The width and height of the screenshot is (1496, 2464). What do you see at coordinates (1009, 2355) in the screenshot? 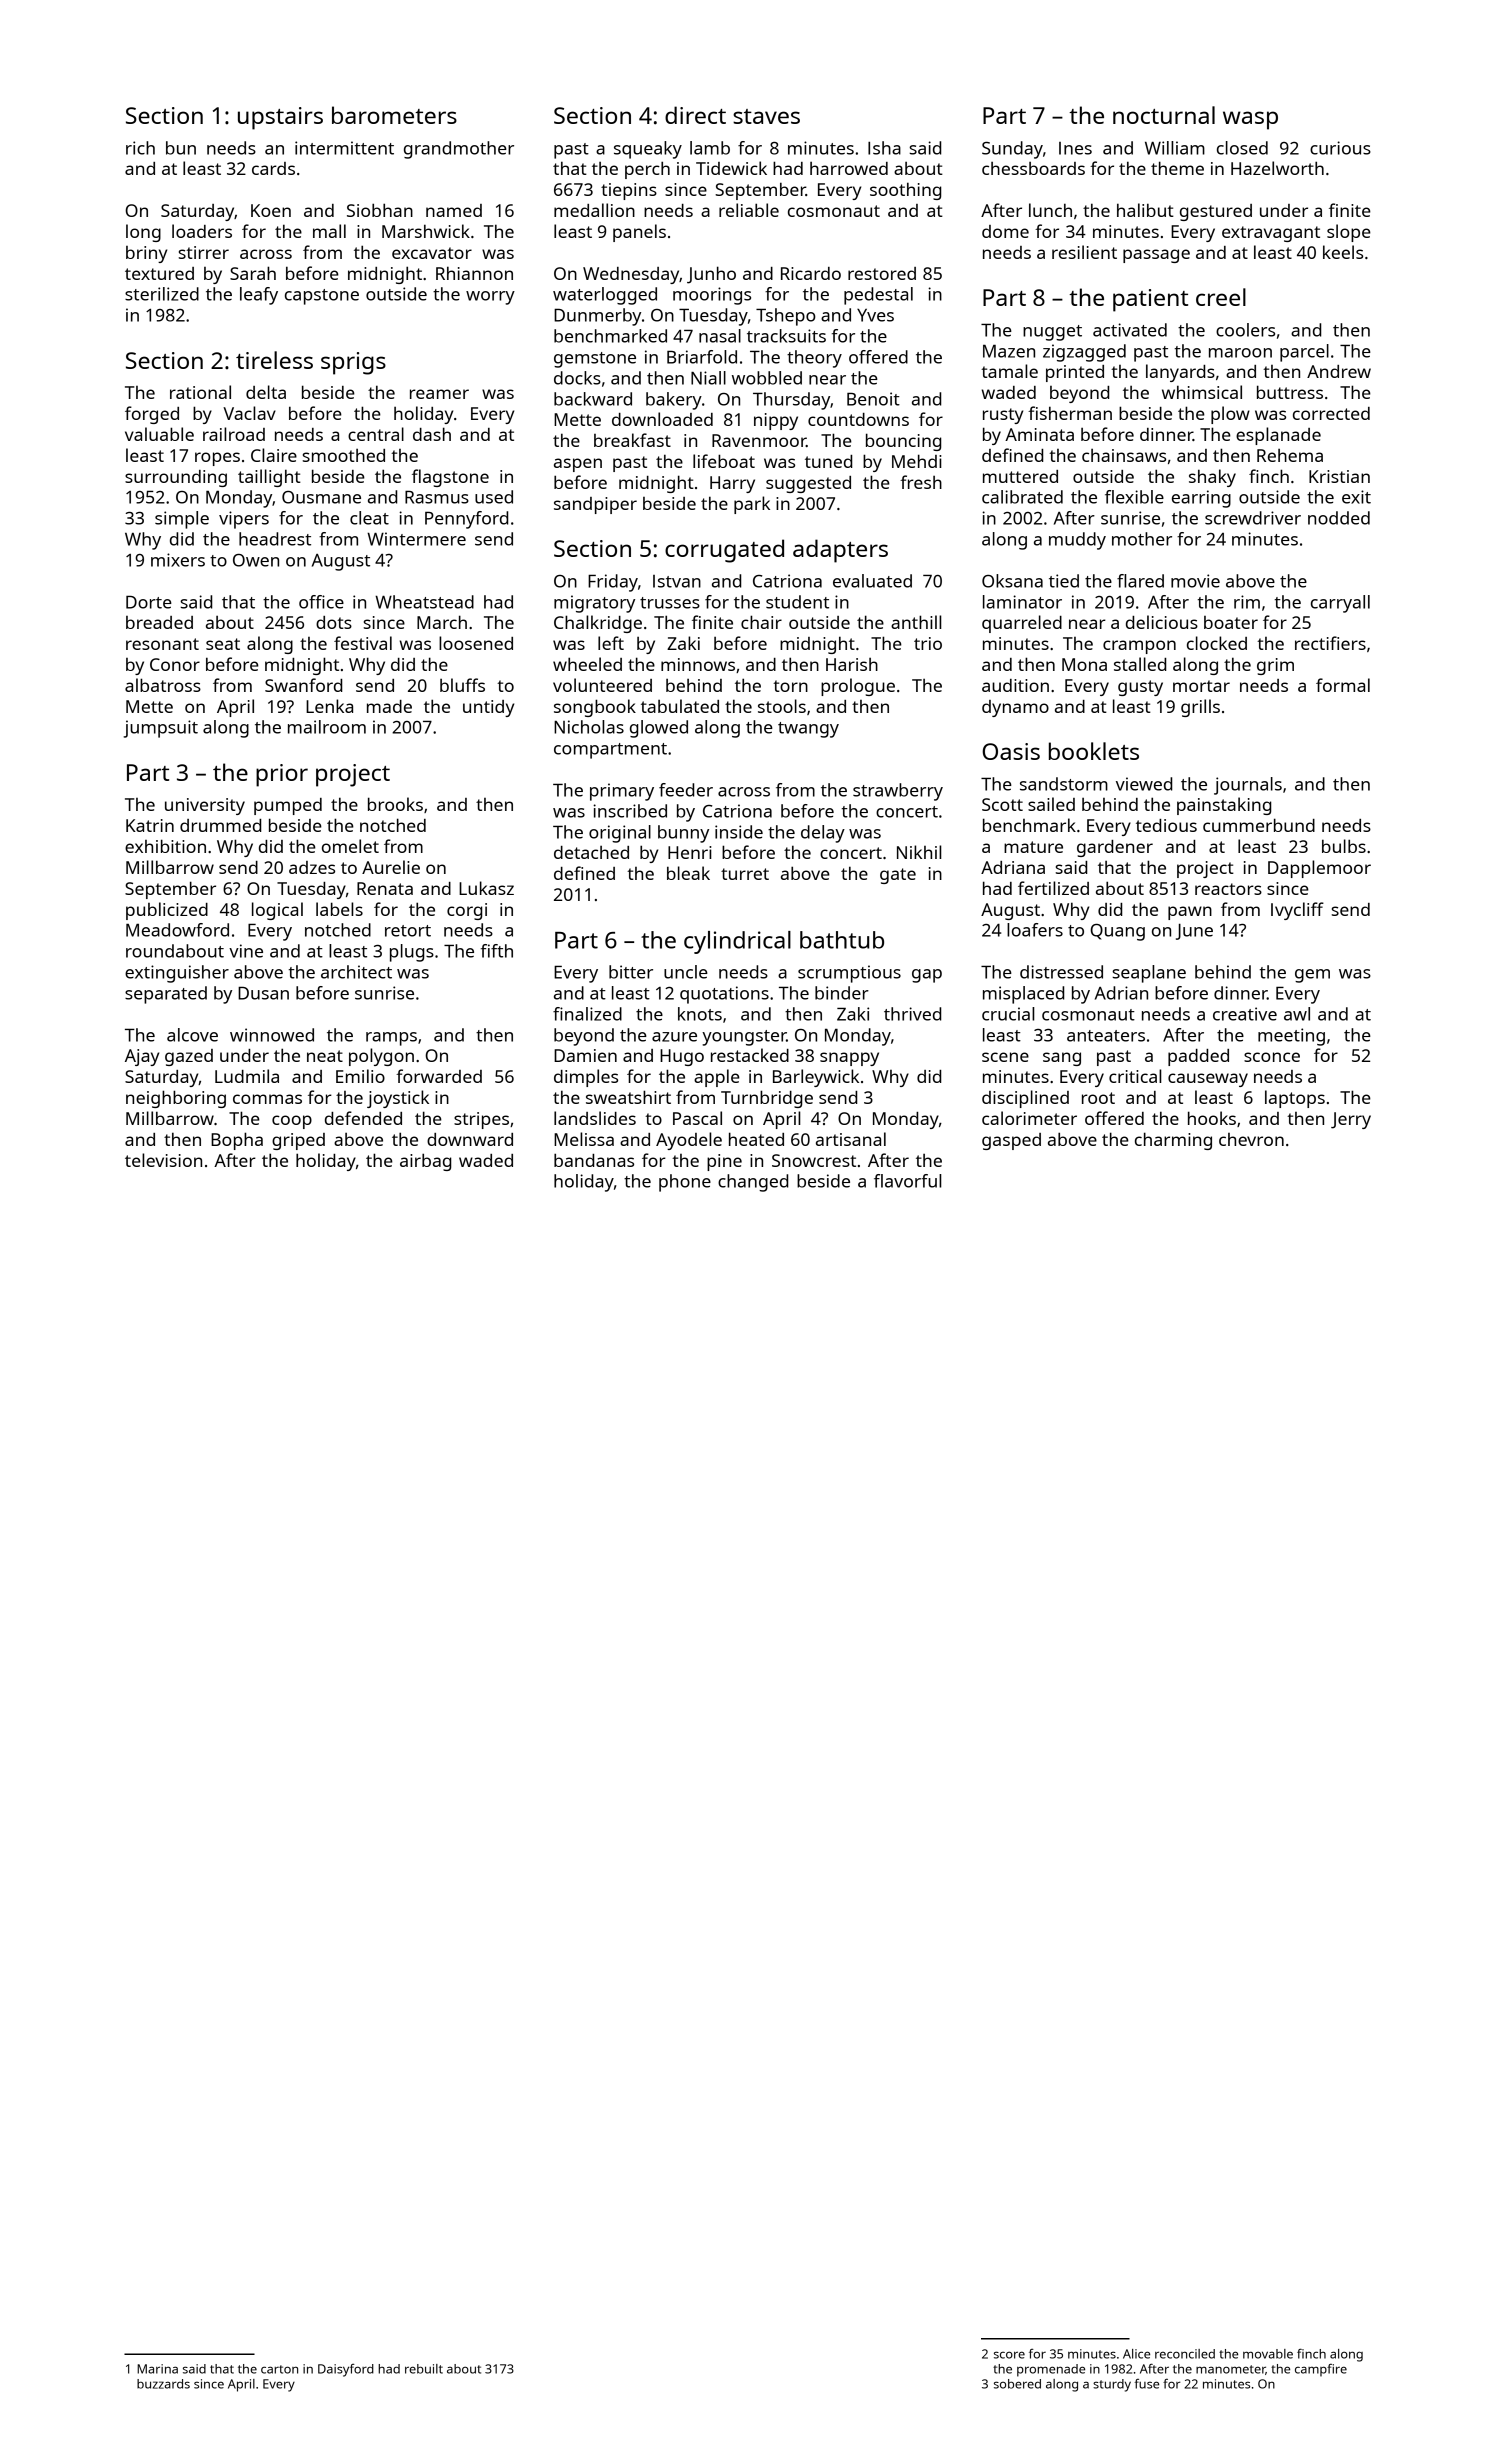
I see `score` at bounding box center [1009, 2355].
